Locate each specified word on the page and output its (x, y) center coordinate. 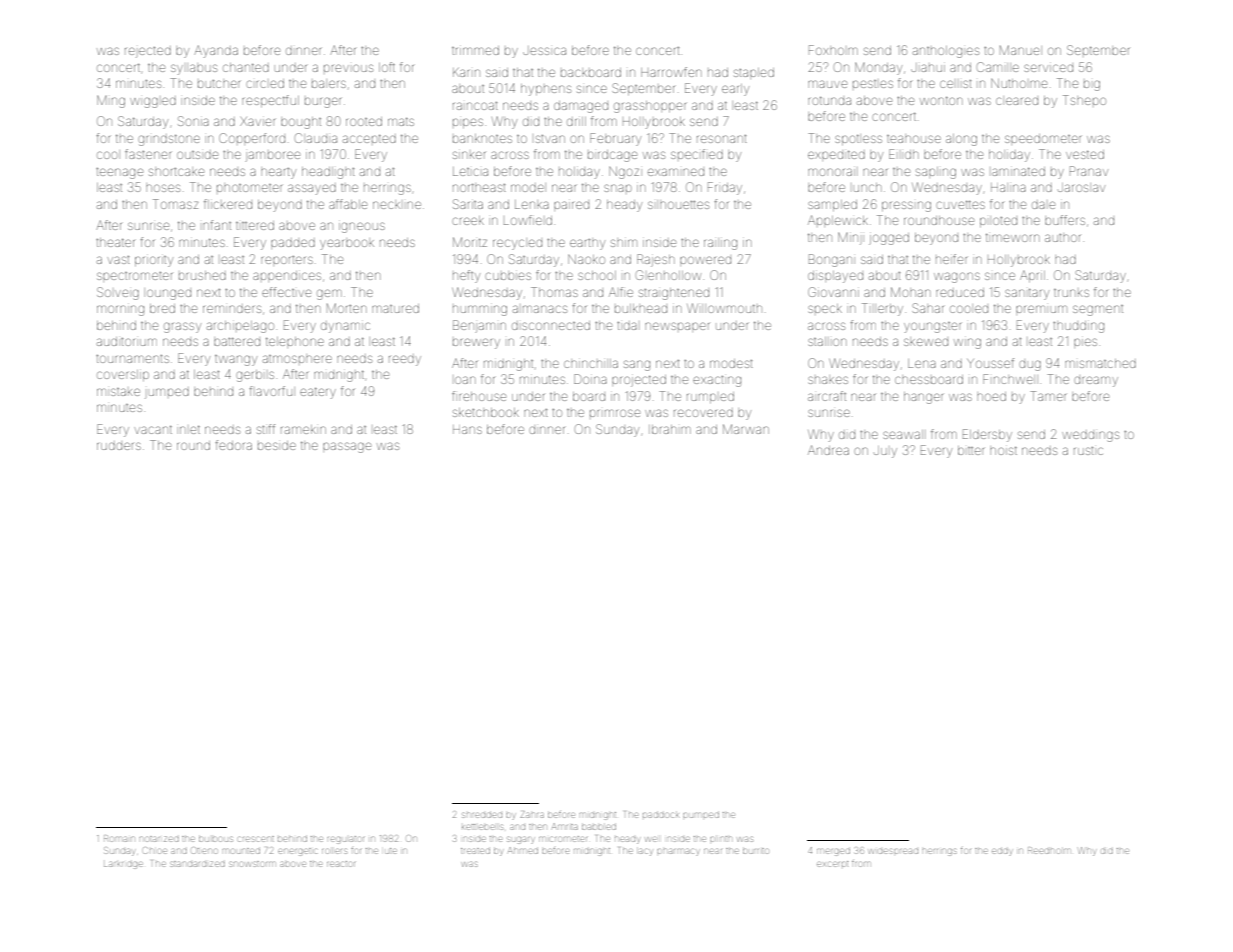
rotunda (829, 100)
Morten (347, 308)
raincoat (475, 106)
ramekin (303, 429)
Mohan (911, 292)
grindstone (169, 140)
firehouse (479, 396)
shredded (482, 815)
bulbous (216, 839)
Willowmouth (724, 308)
